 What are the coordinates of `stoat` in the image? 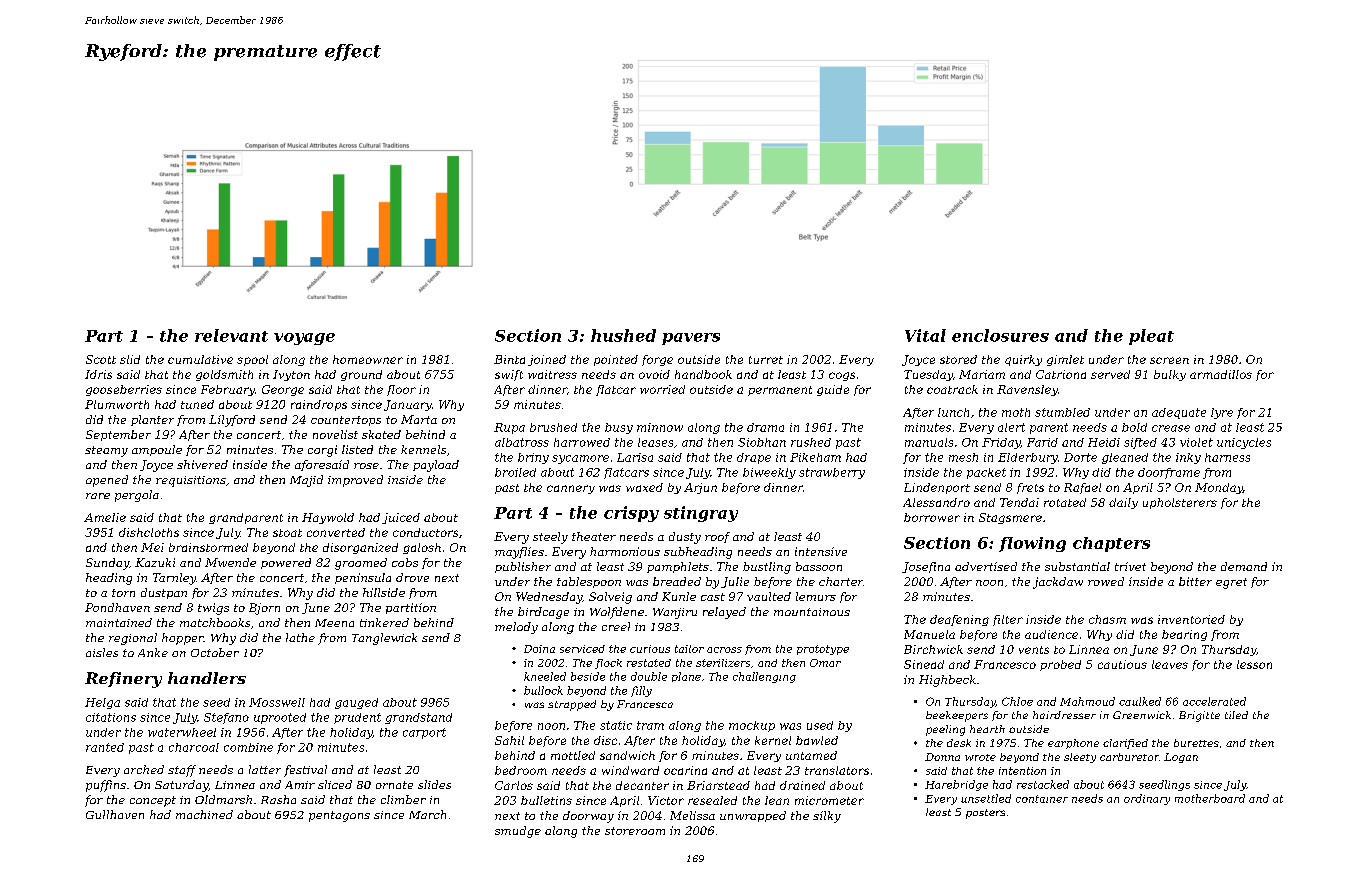 It's located at (287, 533).
